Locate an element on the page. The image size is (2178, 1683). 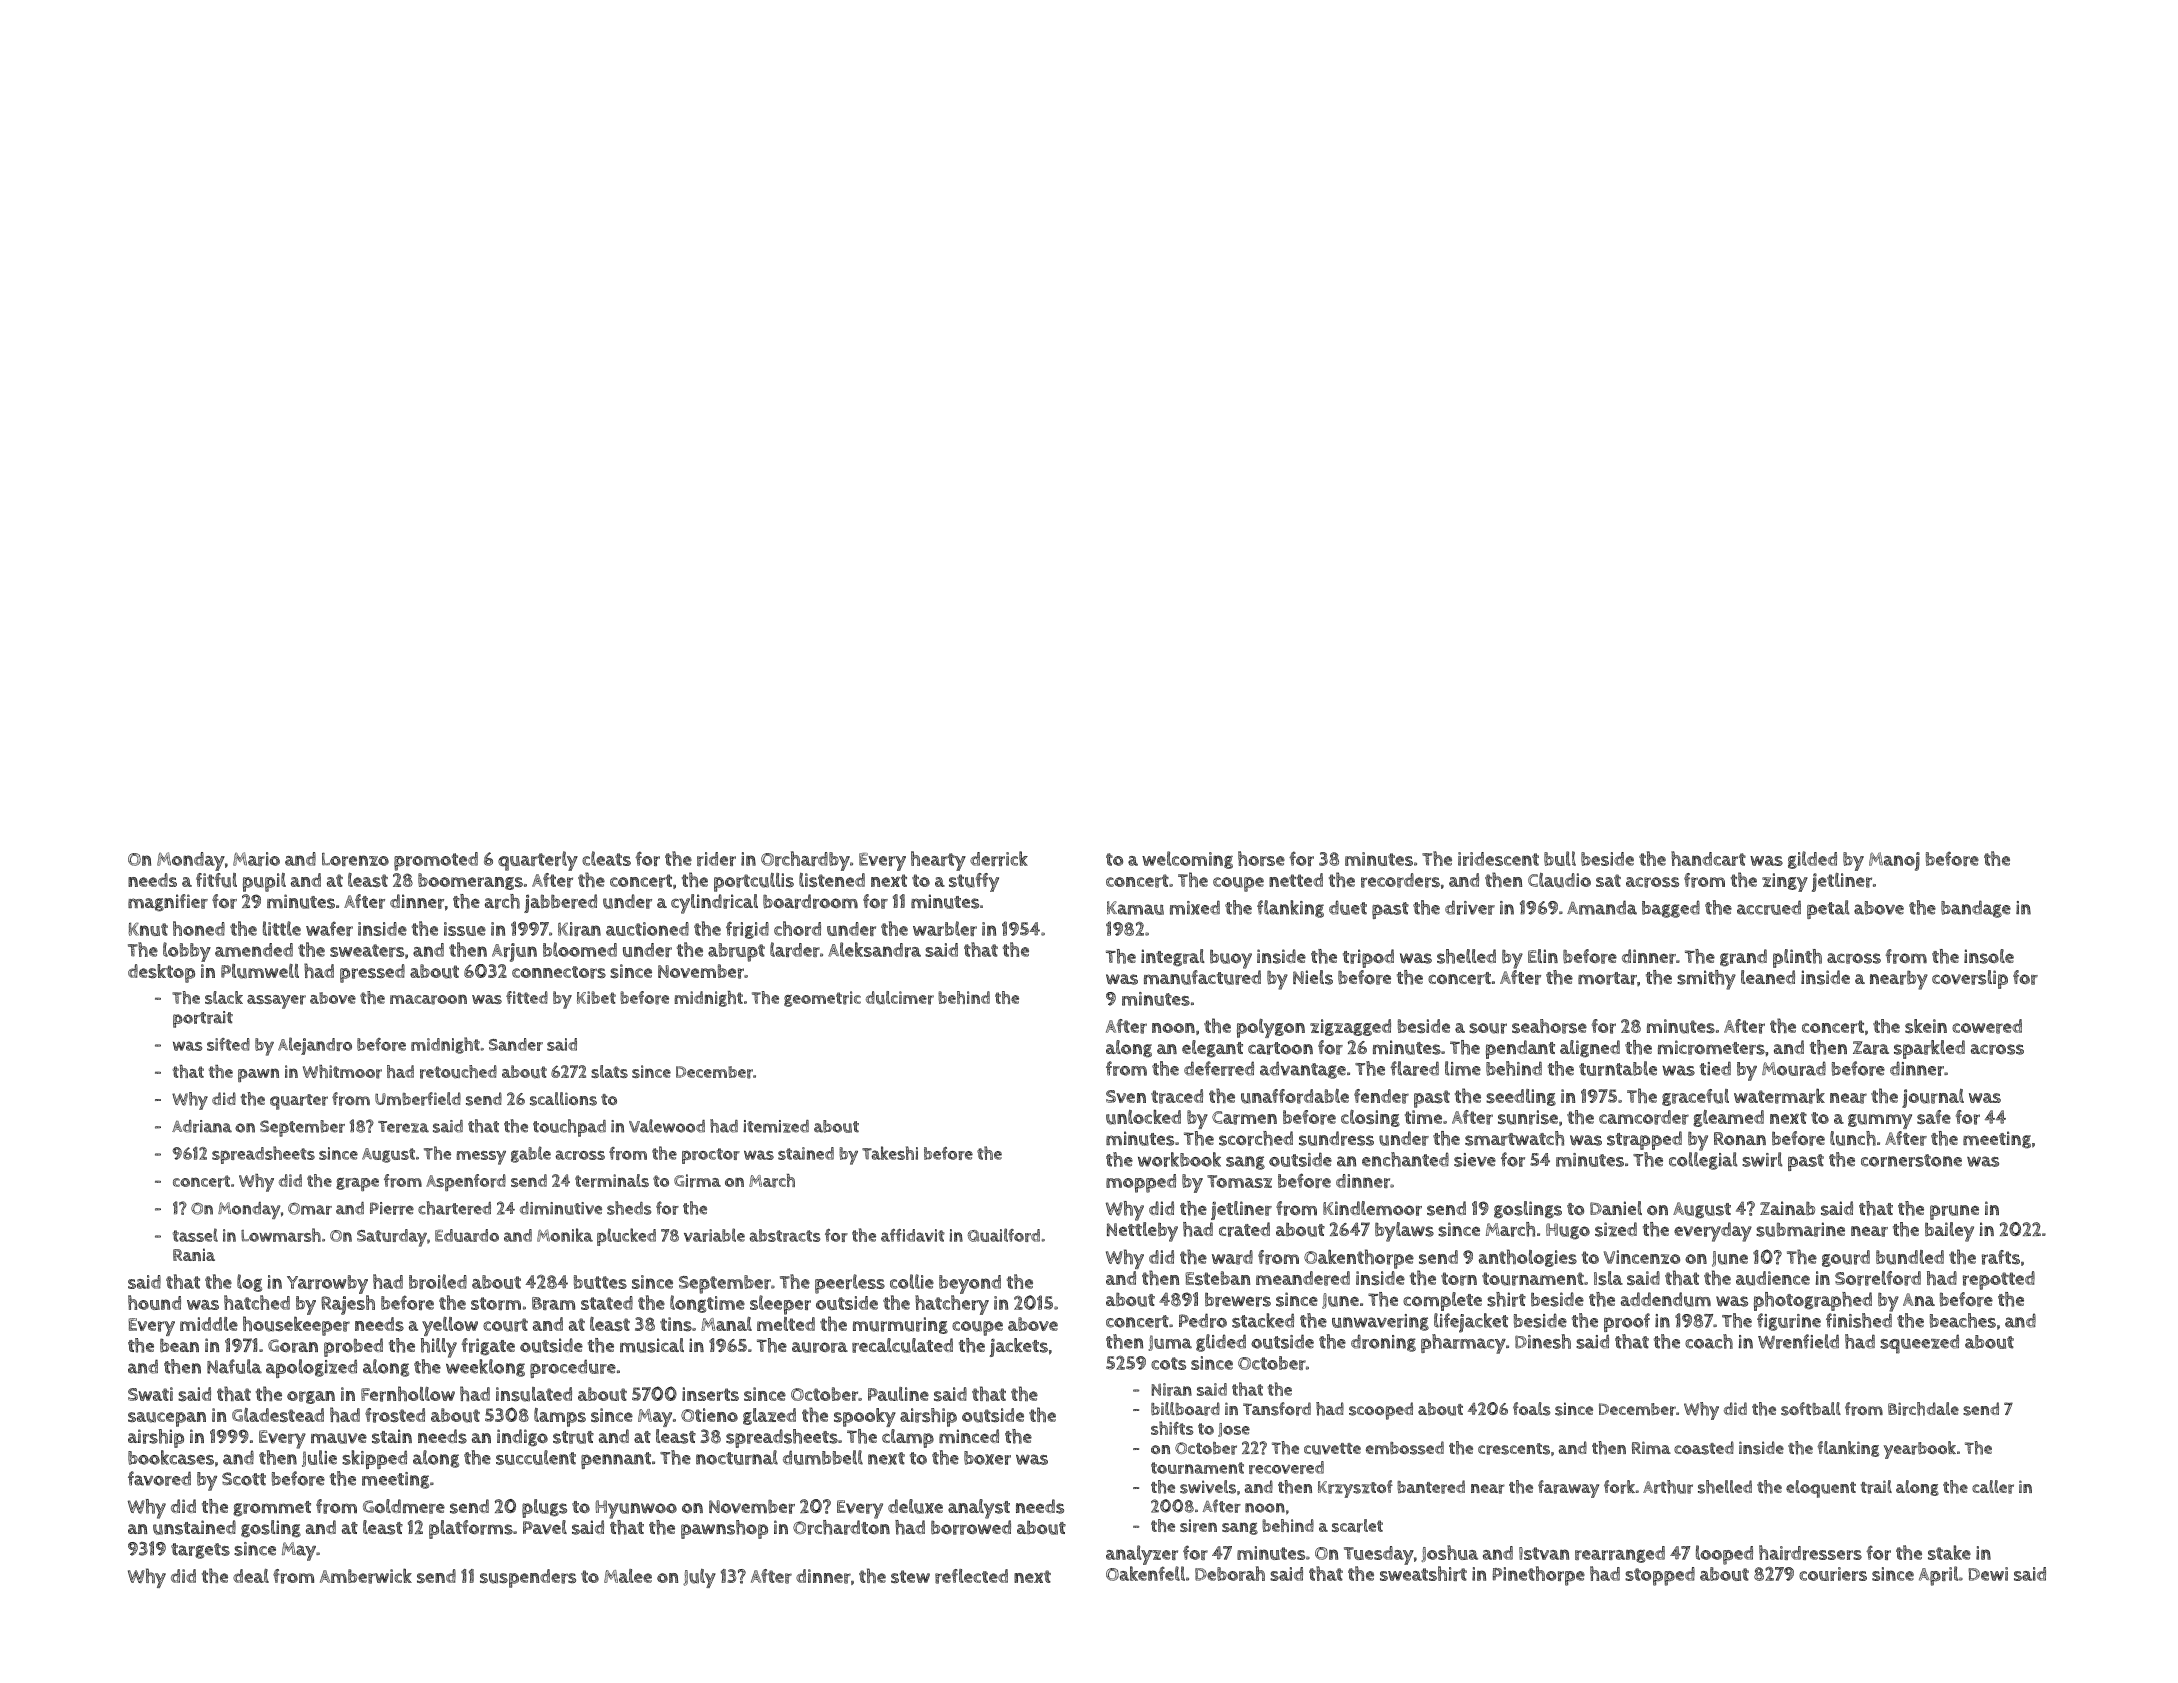
Manoj is located at coordinates (1894, 861).
